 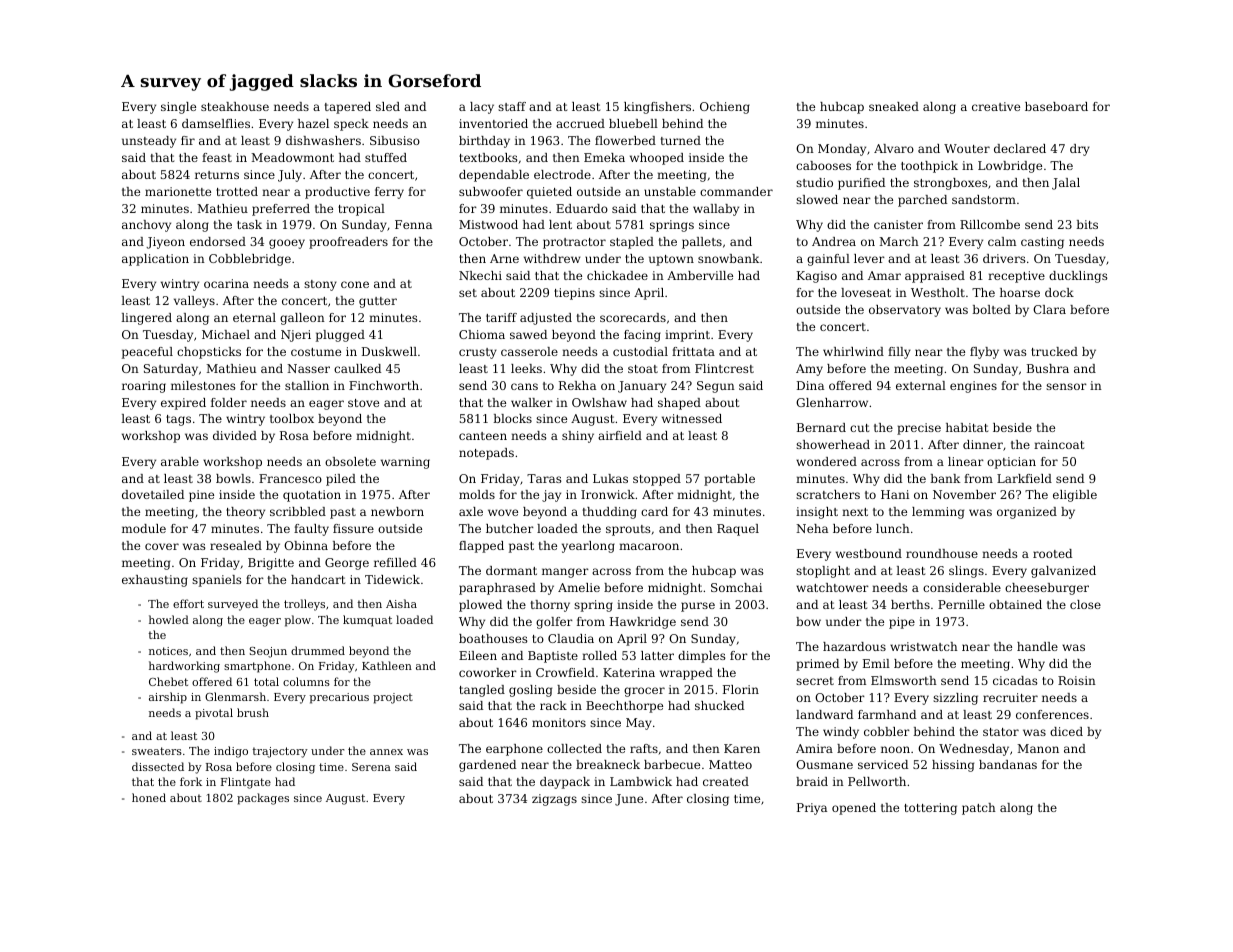 I want to click on Segun, so click(x=716, y=387).
